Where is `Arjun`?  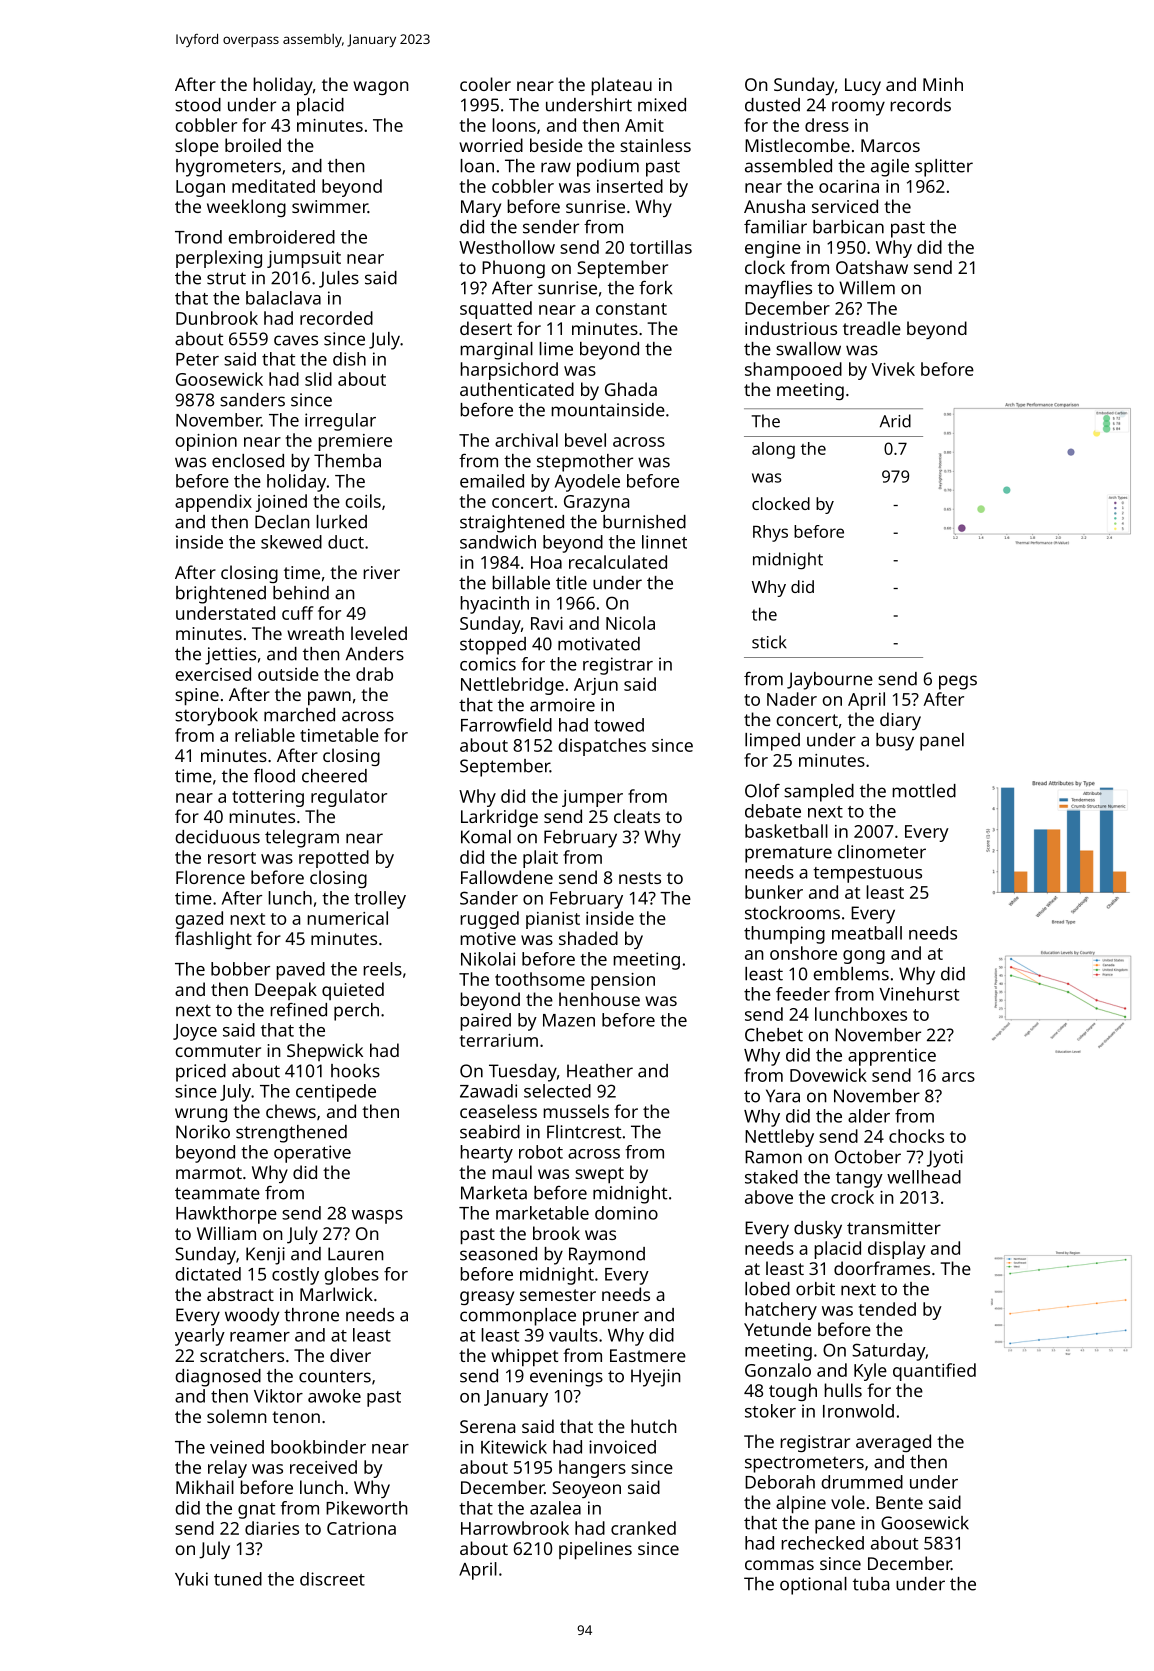
Arjun is located at coordinates (596, 686).
